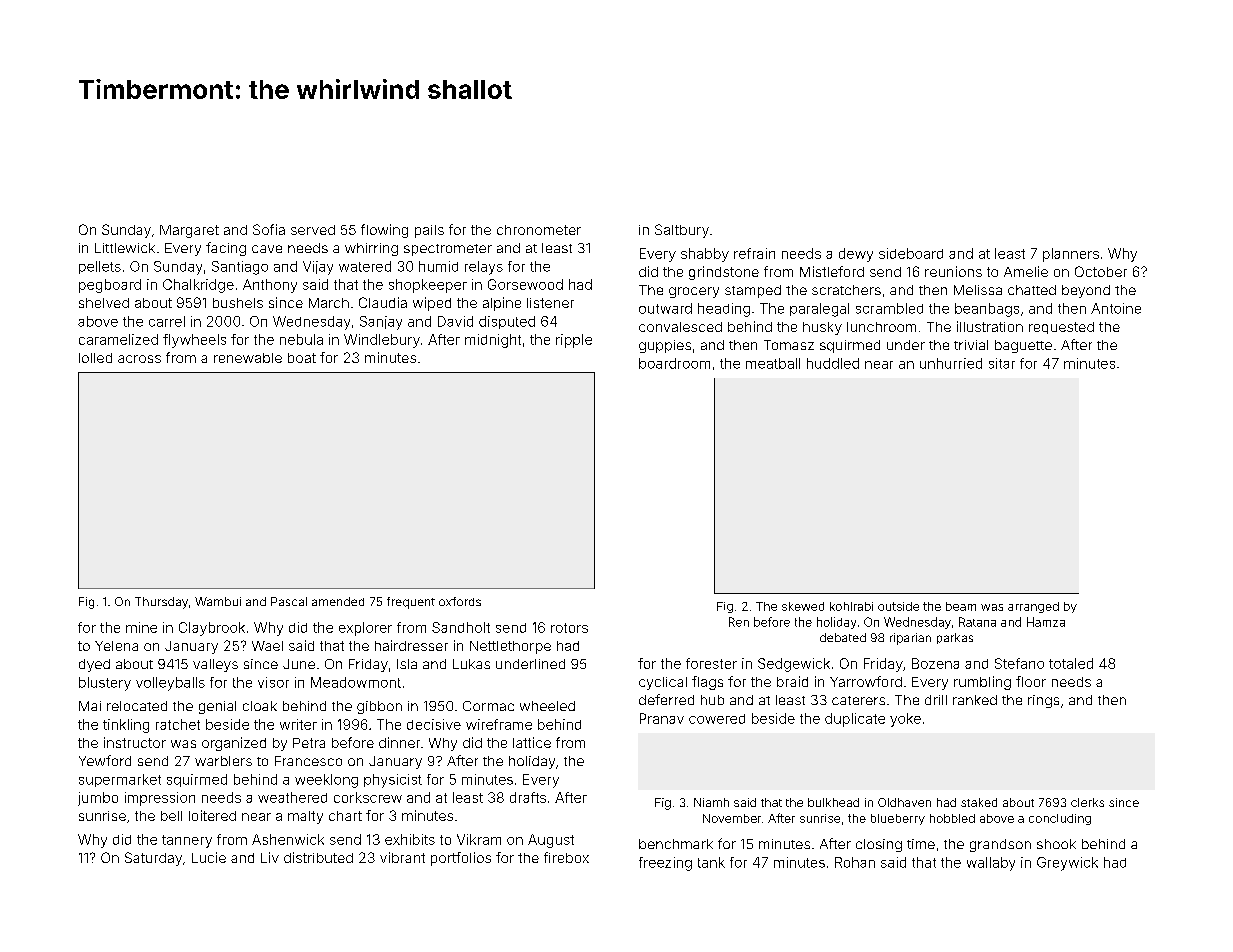 The image size is (1233, 952). I want to click on rotors, so click(569, 628).
